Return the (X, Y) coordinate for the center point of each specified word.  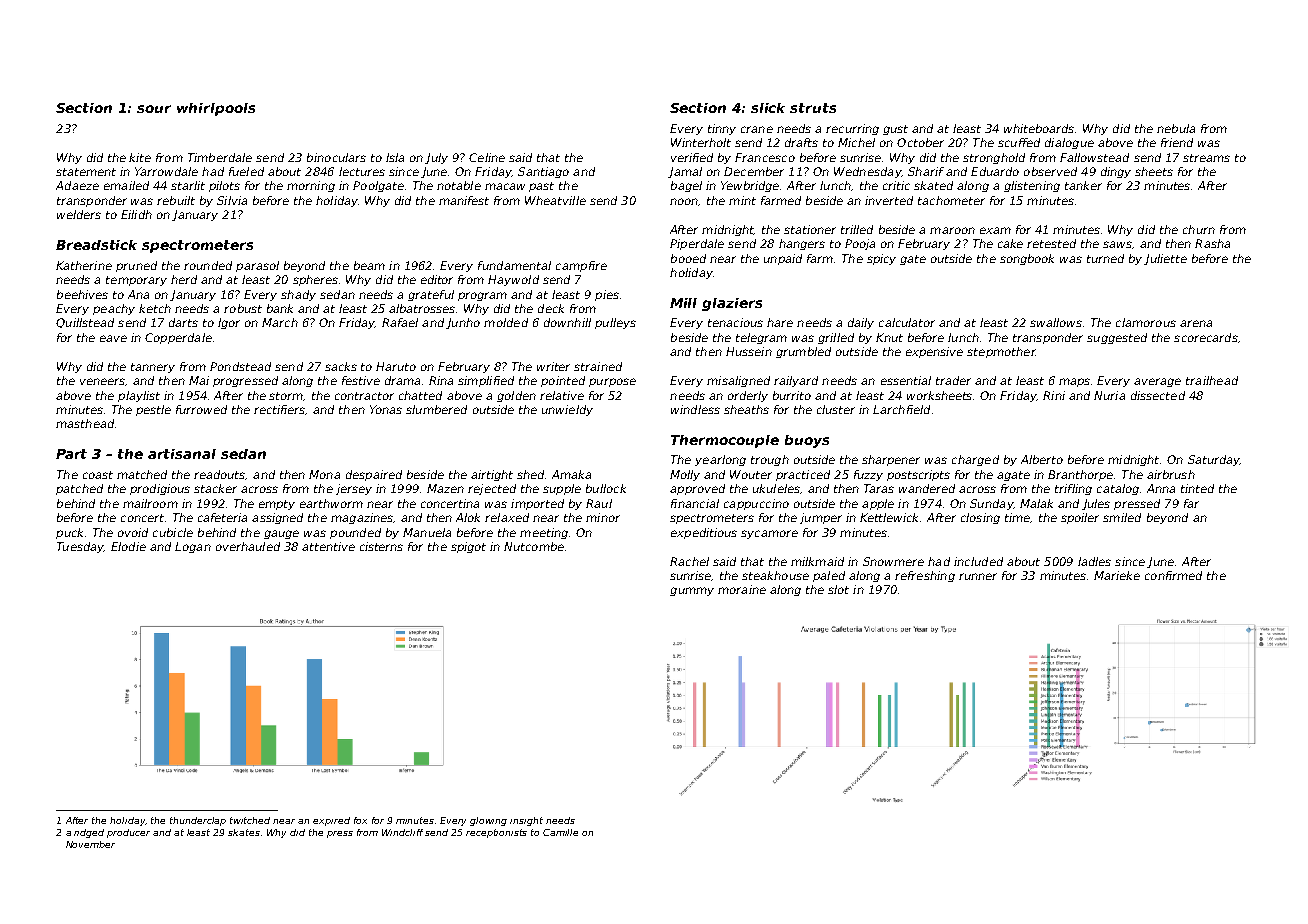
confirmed (1173, 575)
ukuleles (776, 488)
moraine (742, 589)
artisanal (182, 454)
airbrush (1171, 474)
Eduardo (995, 171)
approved (697, 489)
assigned (277, 518)
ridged (89, 833)
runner (978, 576)
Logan (193, 547)
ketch (155, 308)
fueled (246, 171)
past (541, 187)
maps (1074, 382)
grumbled (803, 352)
